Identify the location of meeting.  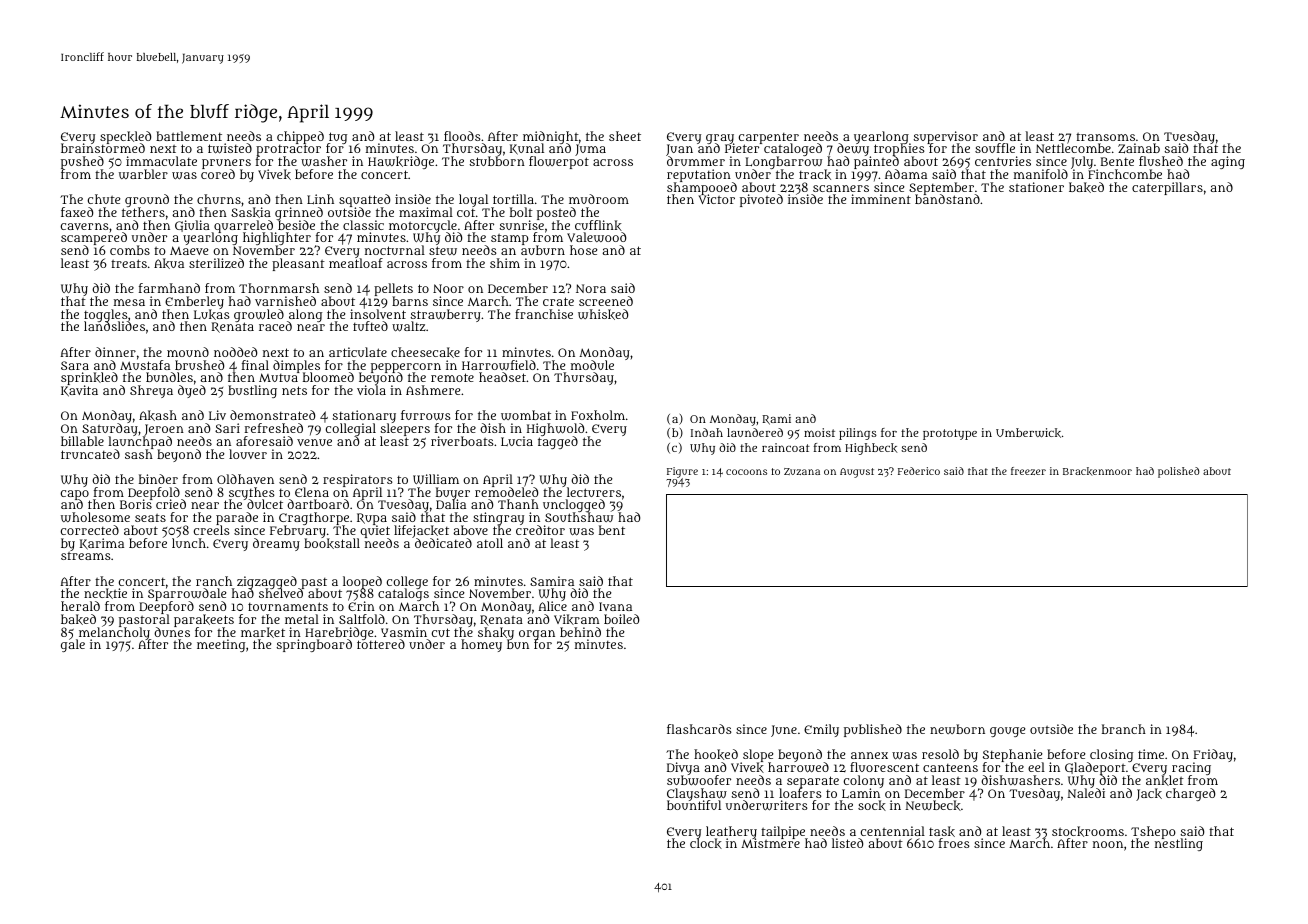
(221, 645).
